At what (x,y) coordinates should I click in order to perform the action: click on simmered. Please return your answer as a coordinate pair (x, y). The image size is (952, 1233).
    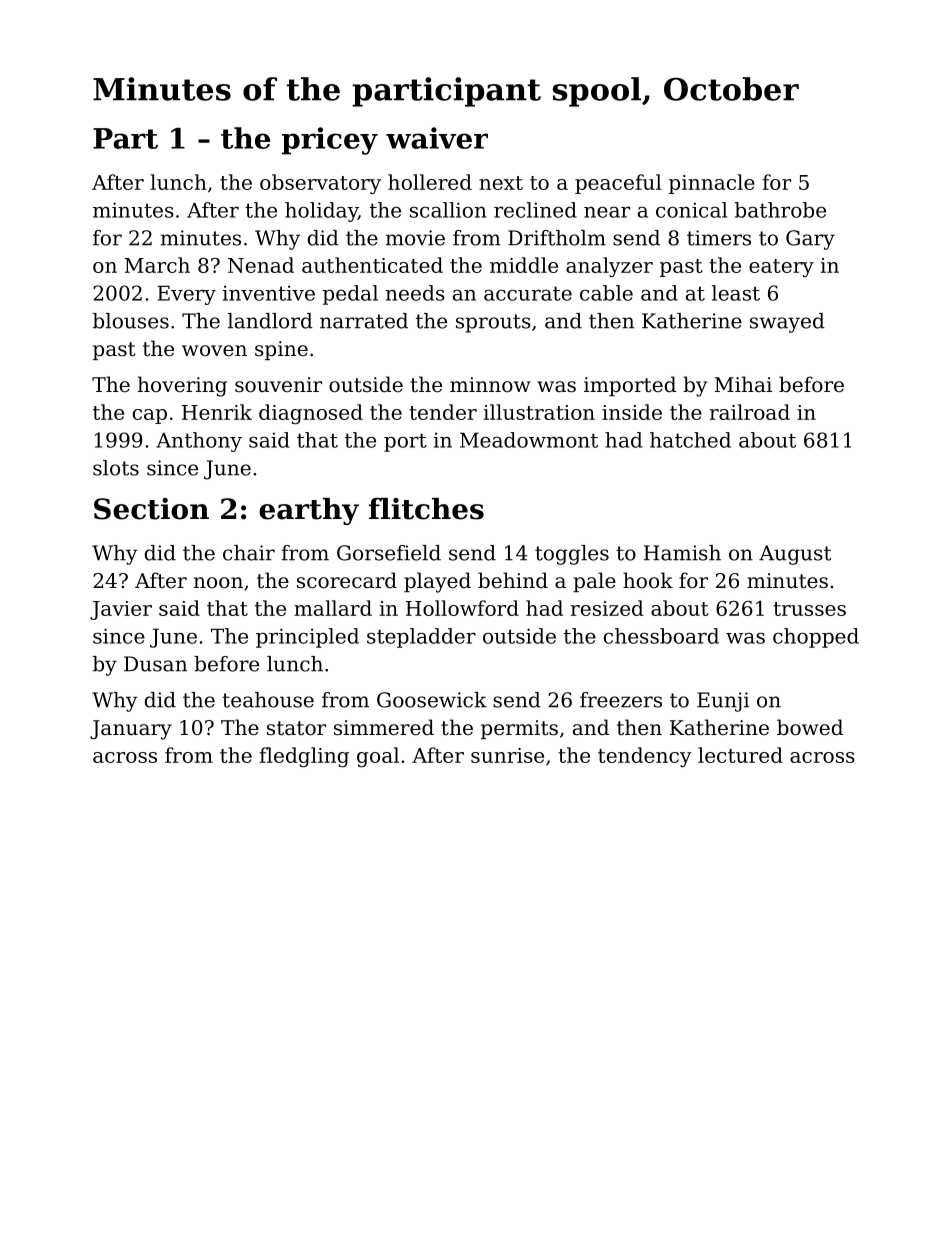
    Looking at the image, I should click on (384, 727).
